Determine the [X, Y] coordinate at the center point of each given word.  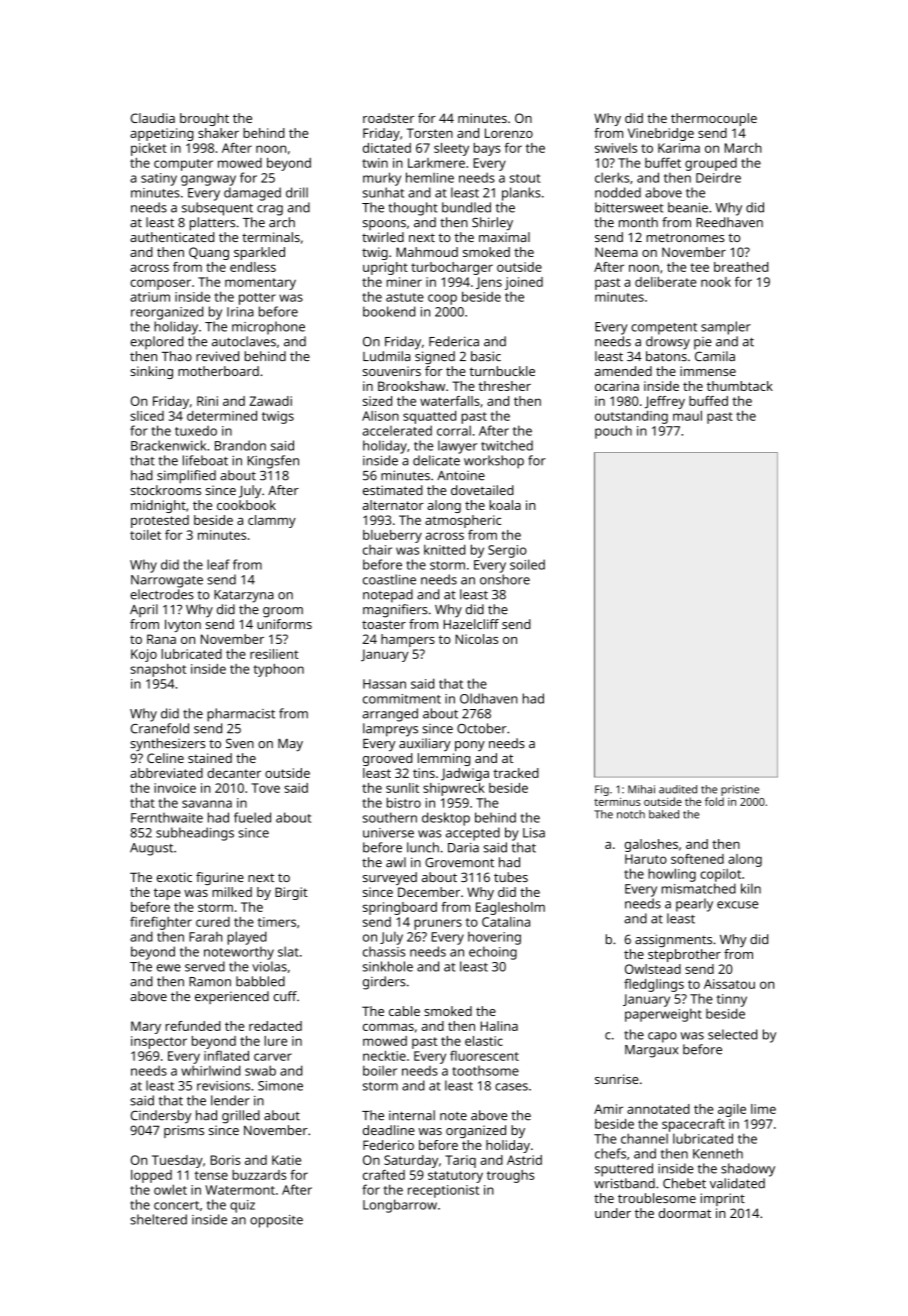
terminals [271, 237]
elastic [484, 1041]
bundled [466, 207]
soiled [527, 564]
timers [277, 922]
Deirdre [718, 178]
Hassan [384, 684]
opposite [276, 1221]
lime [763, 1109]
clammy [272, 521]
